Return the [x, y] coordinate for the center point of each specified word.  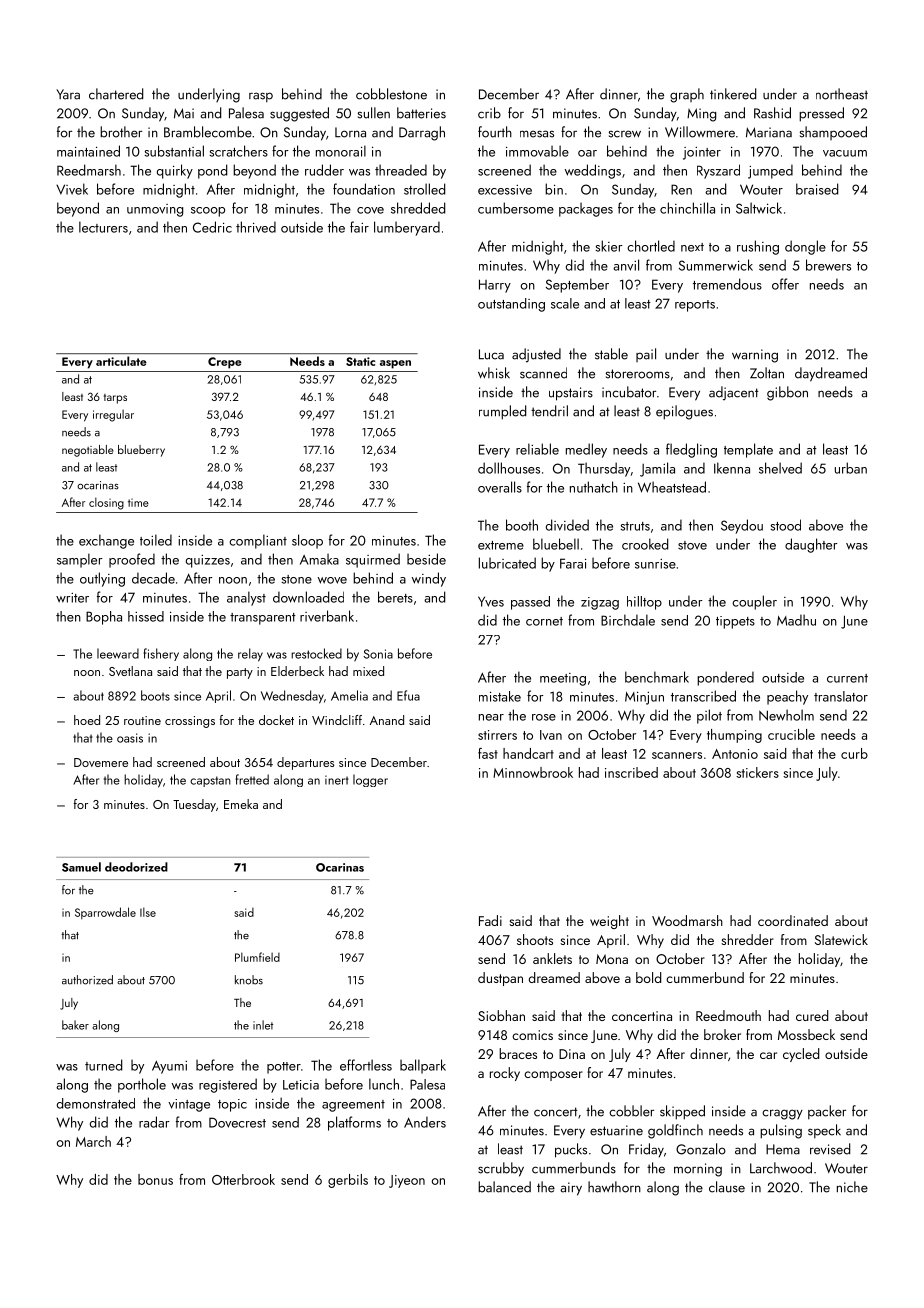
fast [488, 753]
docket [276, 720]
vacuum [845, 153]
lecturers [103, 227]
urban [851, 468]
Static [360, 361]
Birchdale [628, 620]
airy [571, 1189]
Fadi [490, 920]
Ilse [148, 912]
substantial [174, 151]
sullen [374, 113]
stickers [757, 772]
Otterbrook [243, 1179]
